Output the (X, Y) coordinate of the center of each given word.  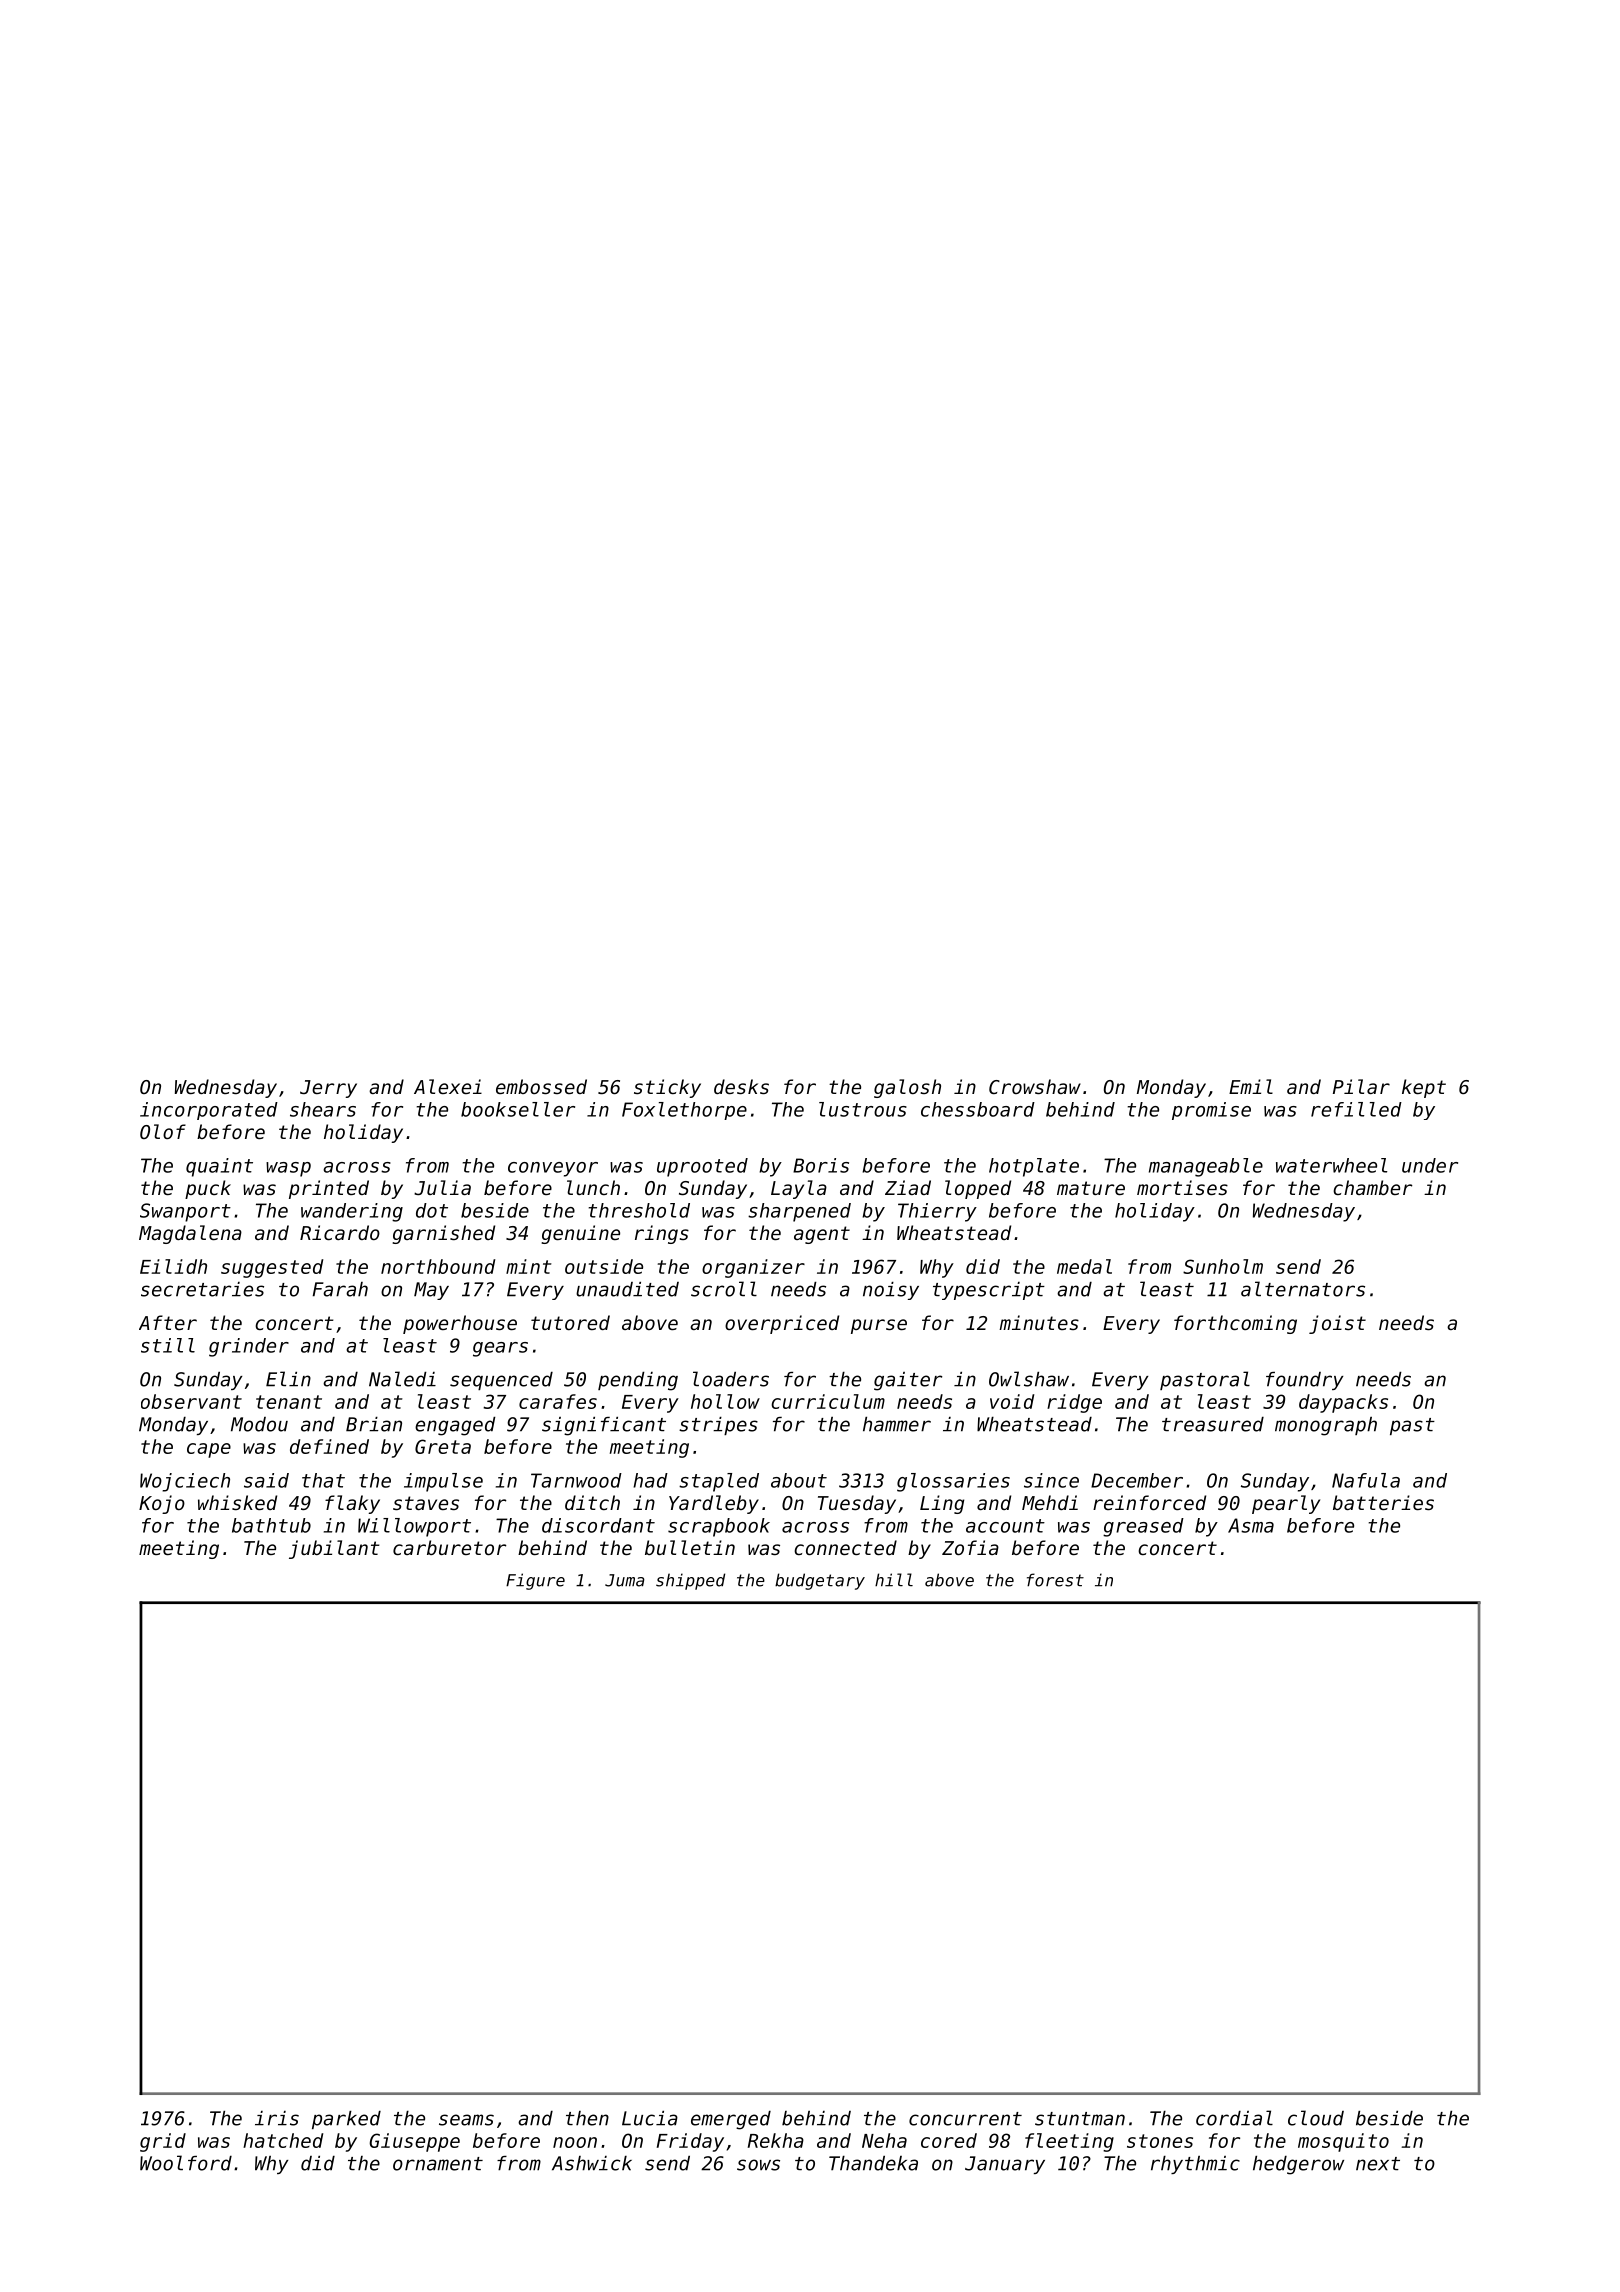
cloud (1316, 2118)
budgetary (820, 1581)
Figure (535, 1581)
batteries (1383, 1502)
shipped (690, 1581)
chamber (1372, 1187)
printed (329, 1189)
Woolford (186, 2163)
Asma (1251, 1525)
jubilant (334, 1549)
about (799, 1480)
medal (1084, 1266)
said (266, 1480)
